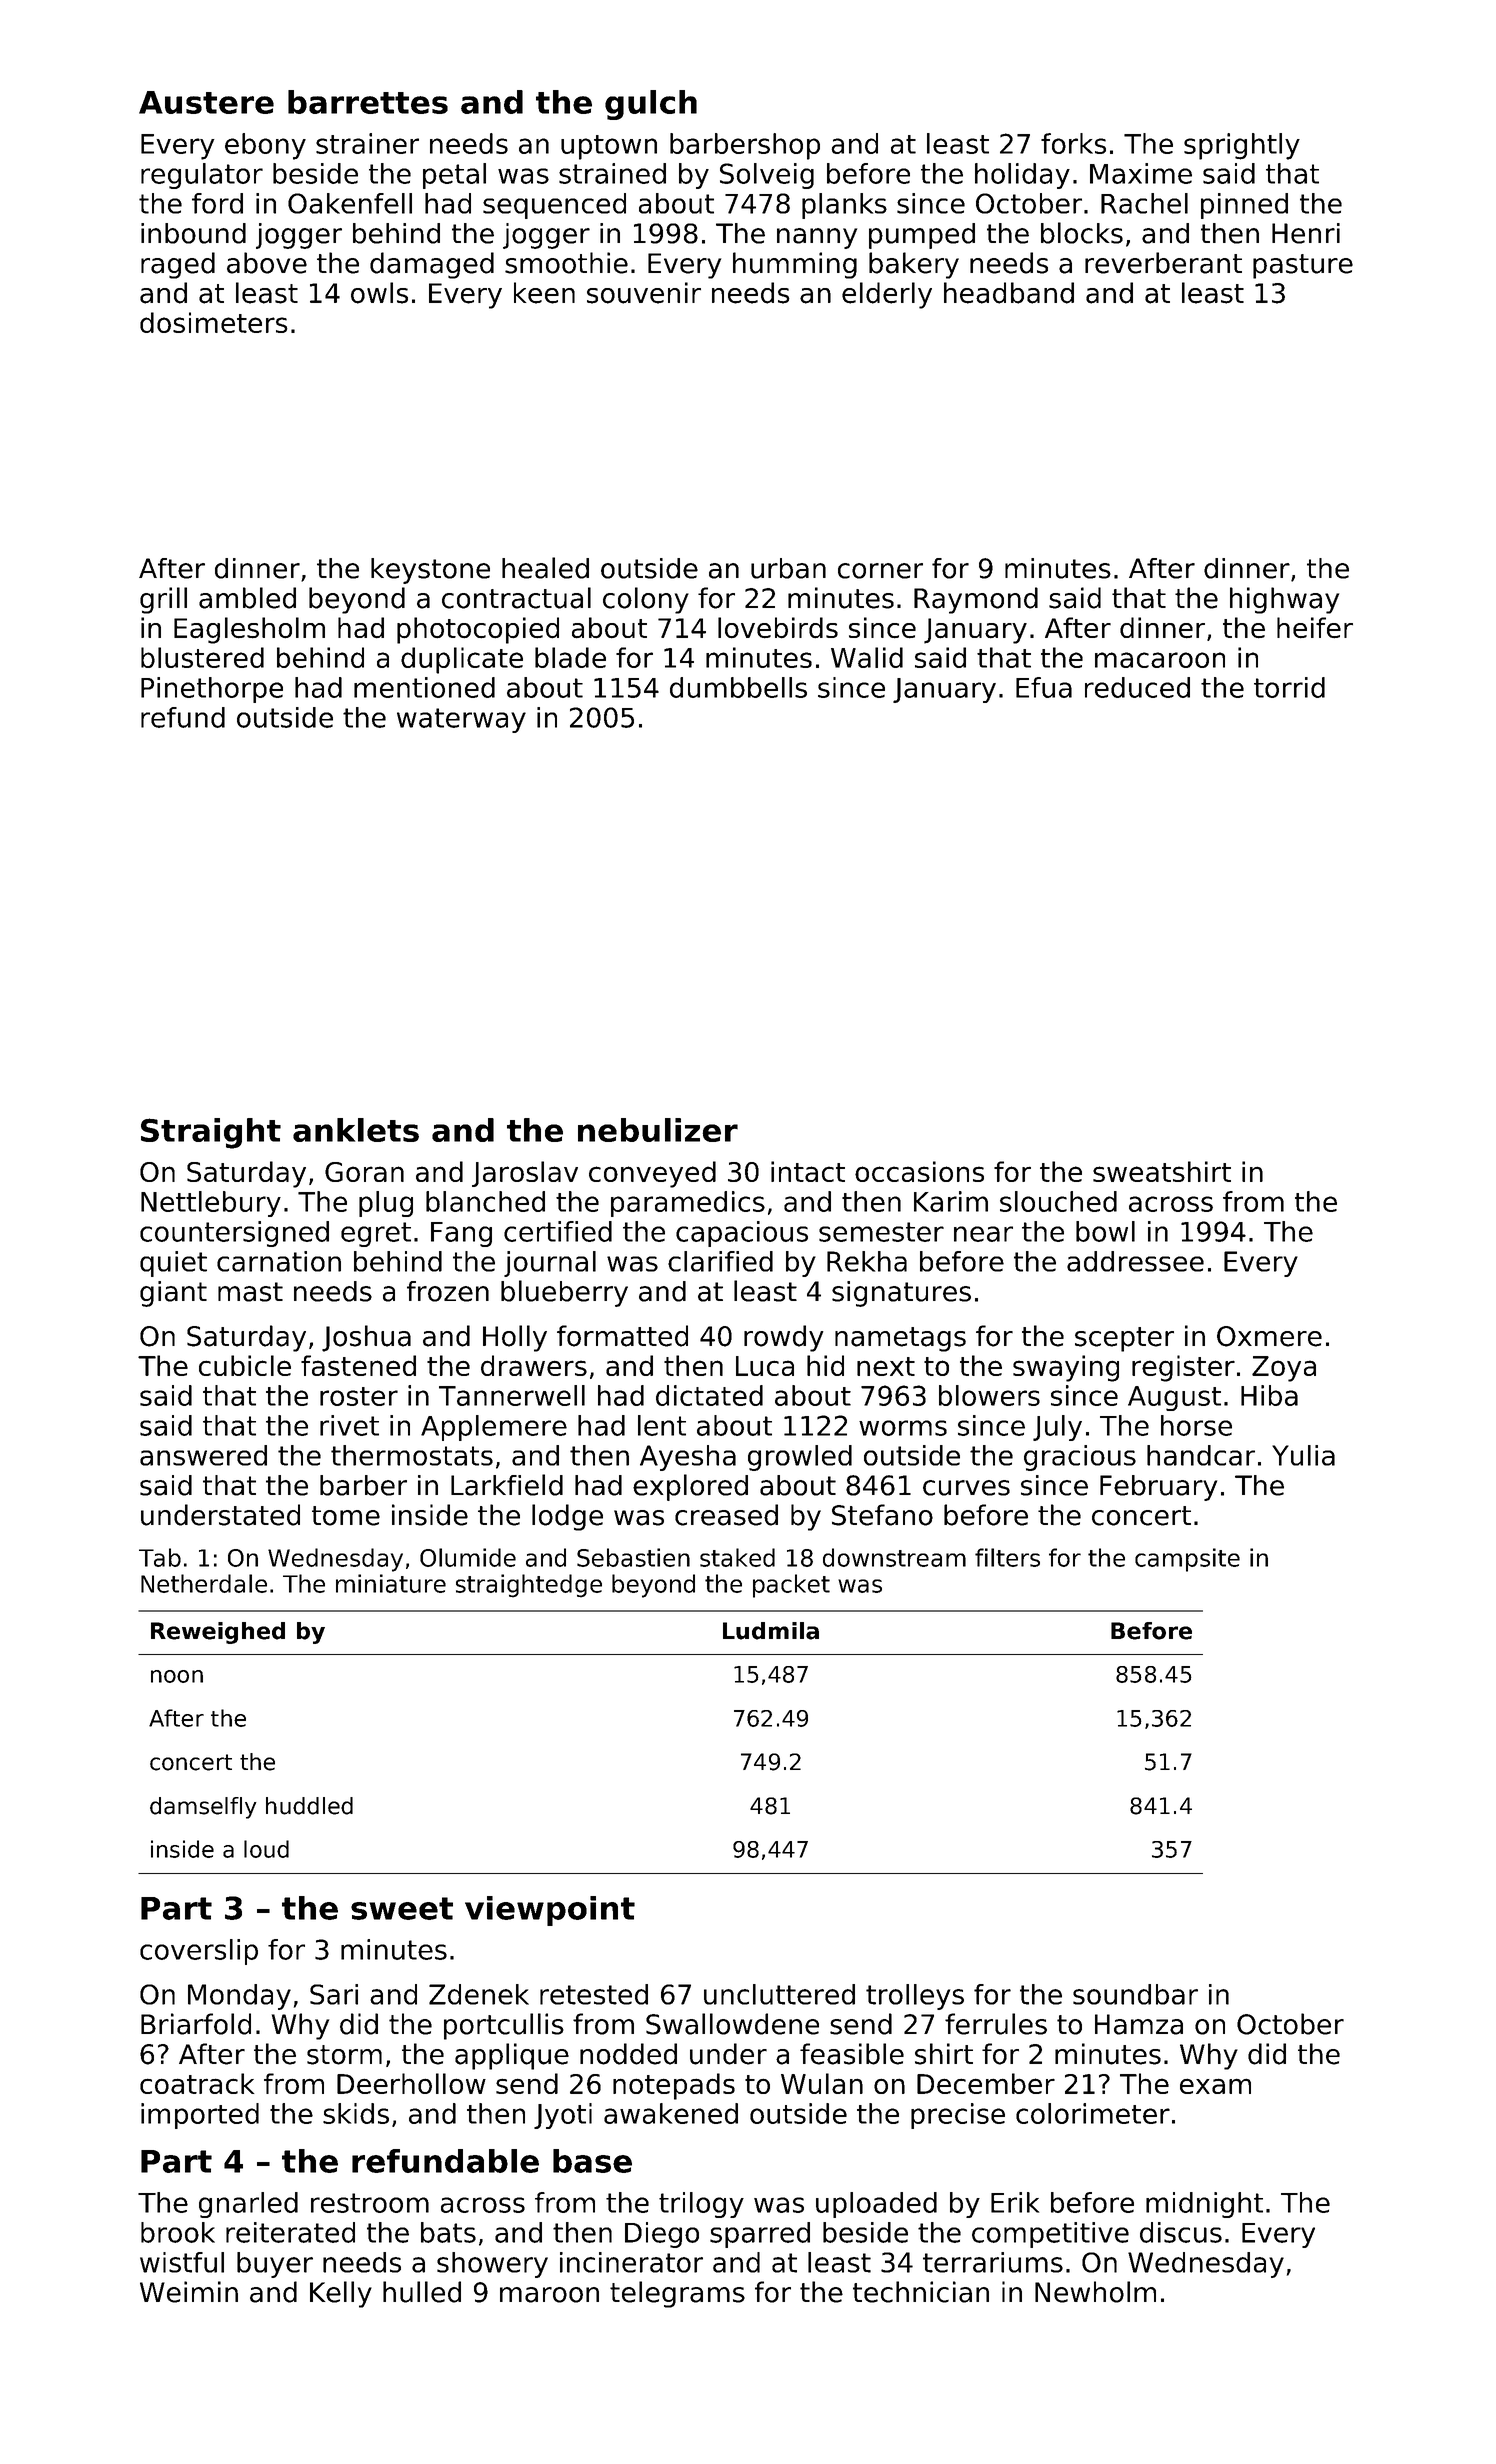 This screenshot has width=1496, height=2464. What do you see at coordinates (1284, 1369) in the screenshot?
I see `Zoya` at bounding box center [1284, 1369].
